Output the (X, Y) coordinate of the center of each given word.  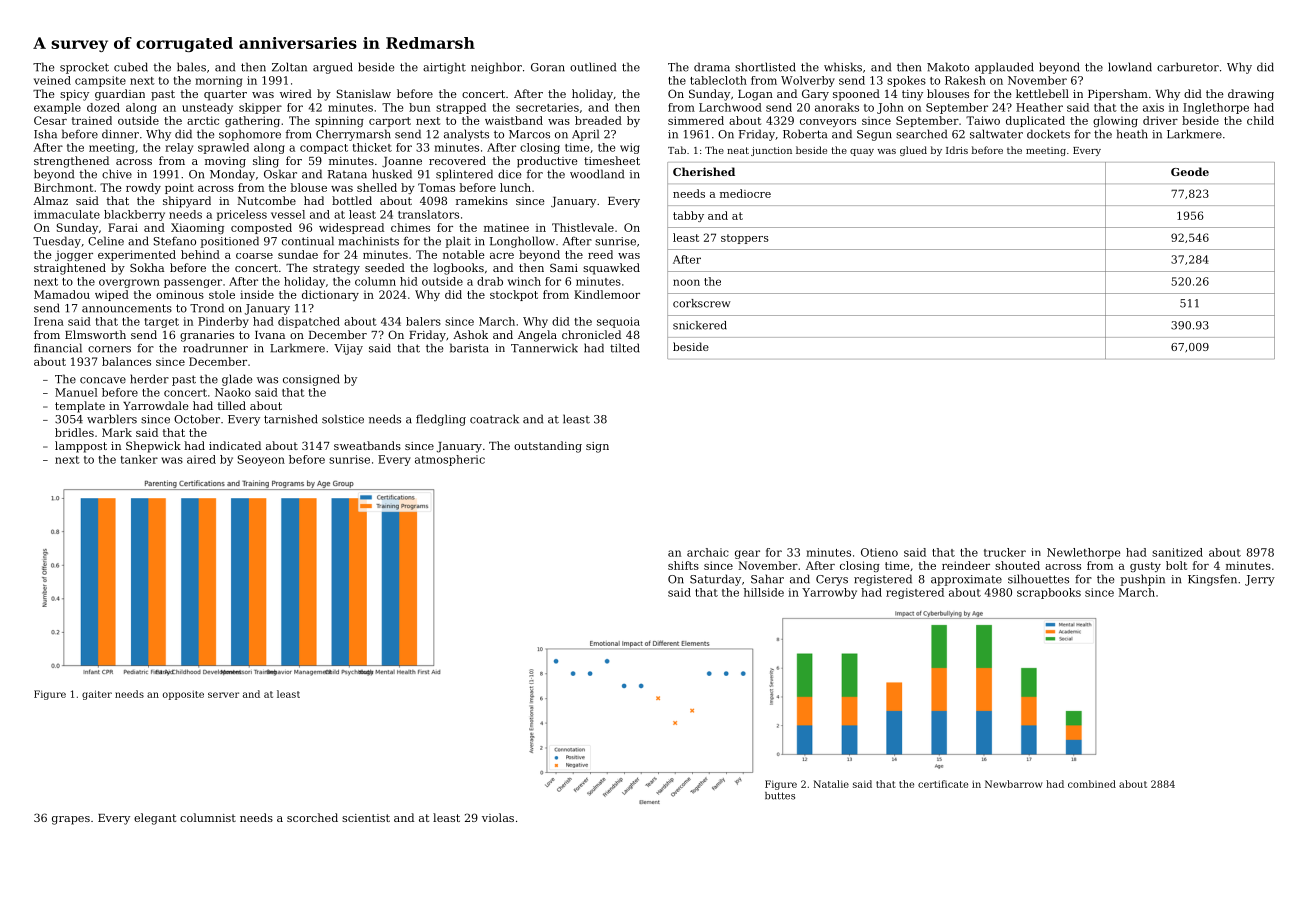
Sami (564, 267)
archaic (708, 552)
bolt (1176, 565)
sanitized (1177, 552)
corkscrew (702, 303)
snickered (700, 325)
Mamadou (62, 294)
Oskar (280, 174)
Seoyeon (261, 460)
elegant (155, 819)
